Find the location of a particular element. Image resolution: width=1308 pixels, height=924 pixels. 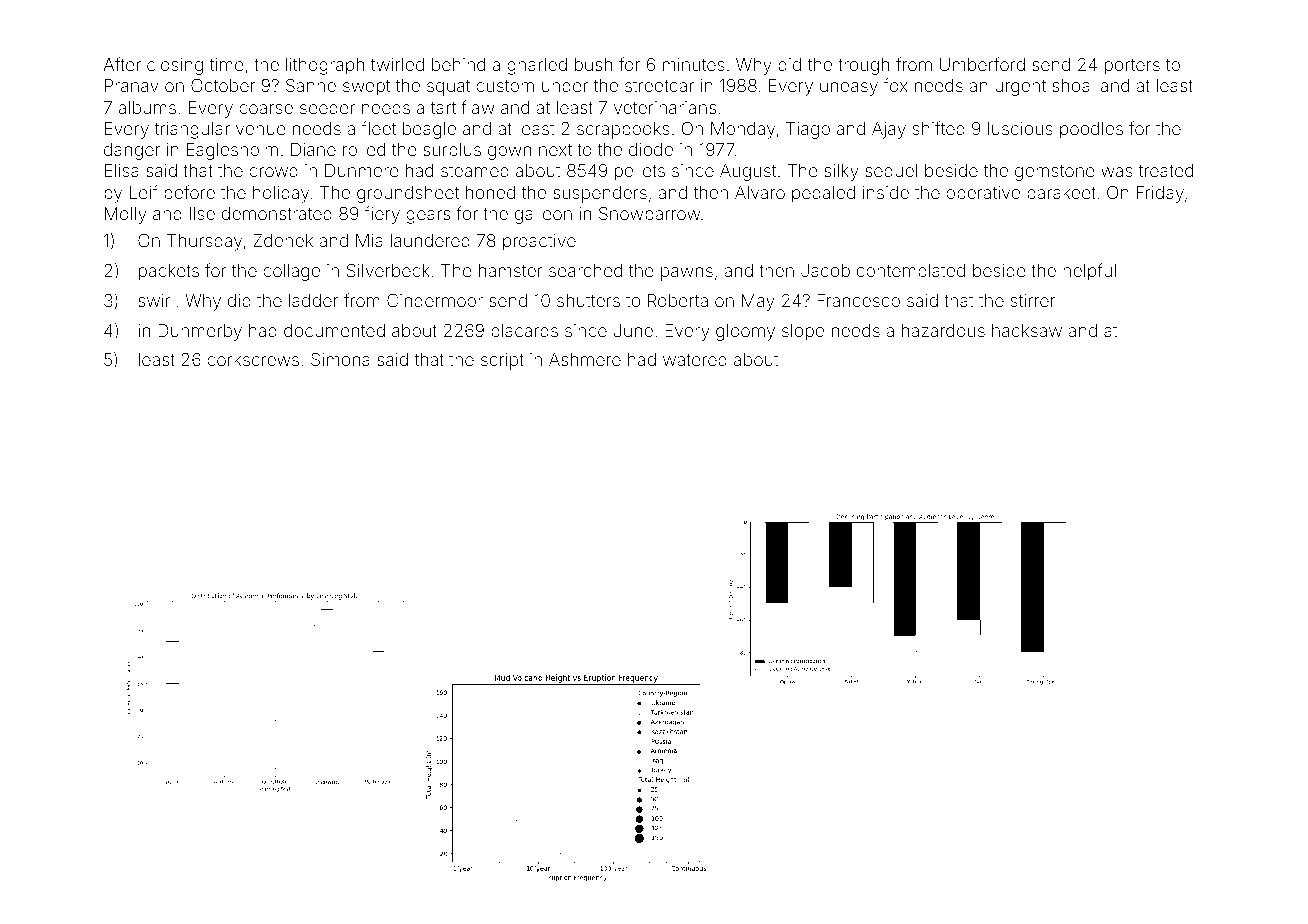

twirled is located at coordinates (397, 64).
